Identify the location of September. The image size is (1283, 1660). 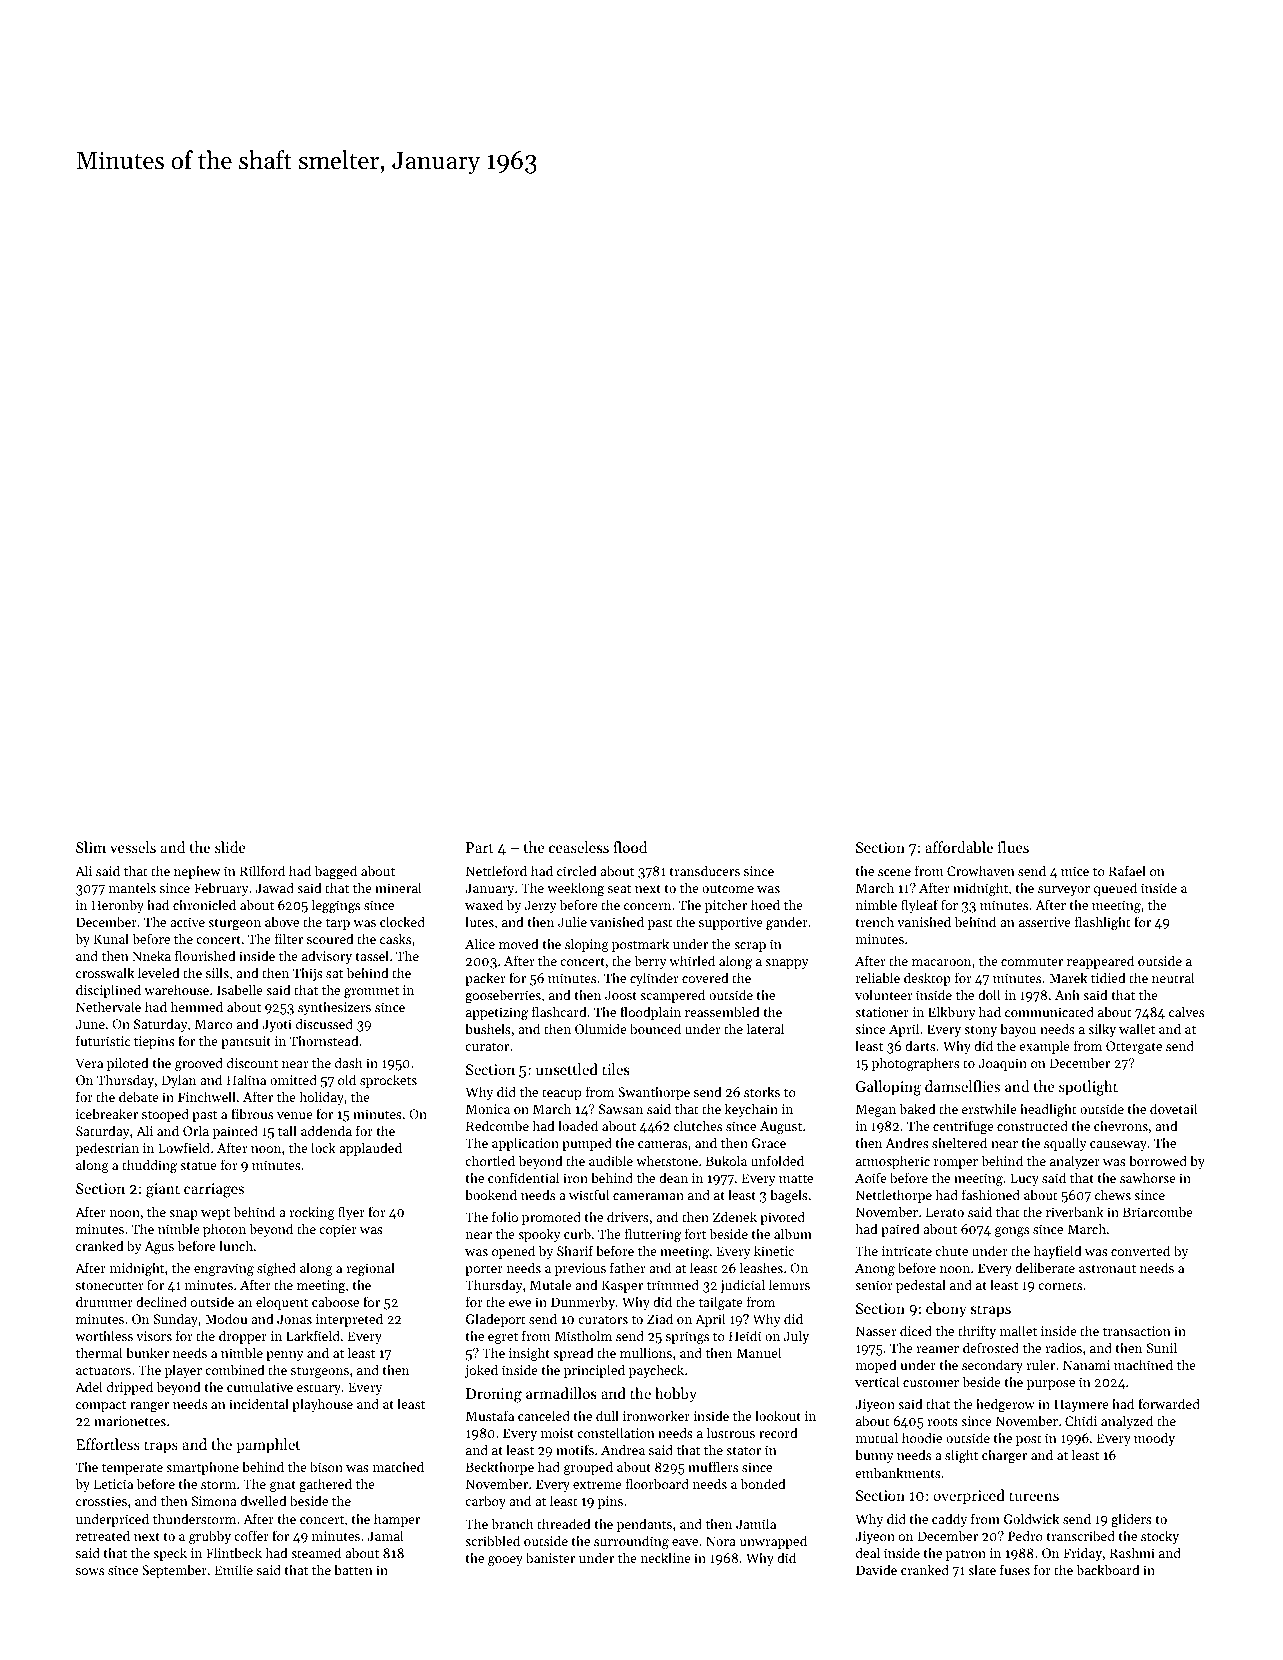
(174, 1571).
